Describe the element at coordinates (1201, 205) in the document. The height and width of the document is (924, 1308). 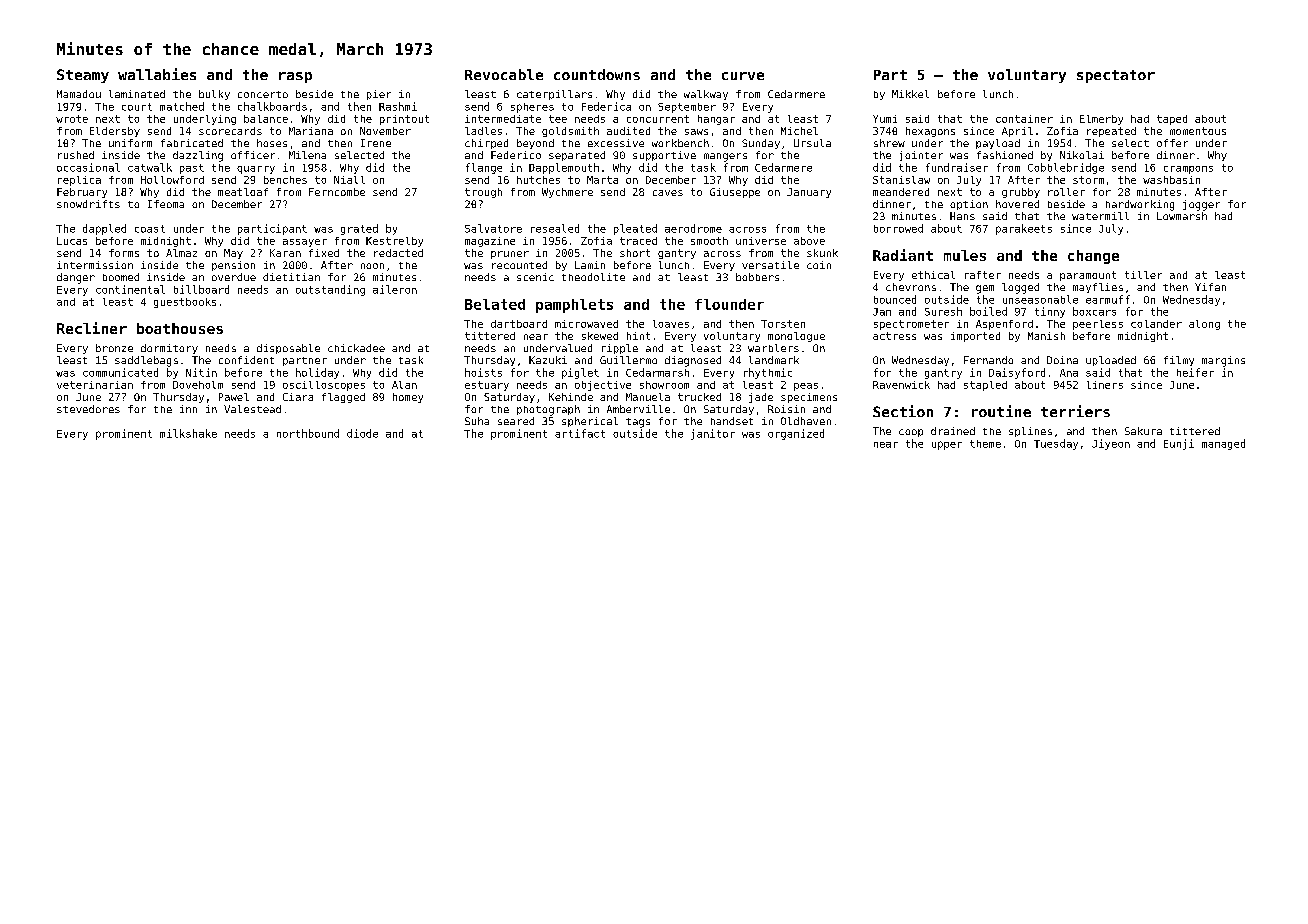
I see `jogger` at that location.
